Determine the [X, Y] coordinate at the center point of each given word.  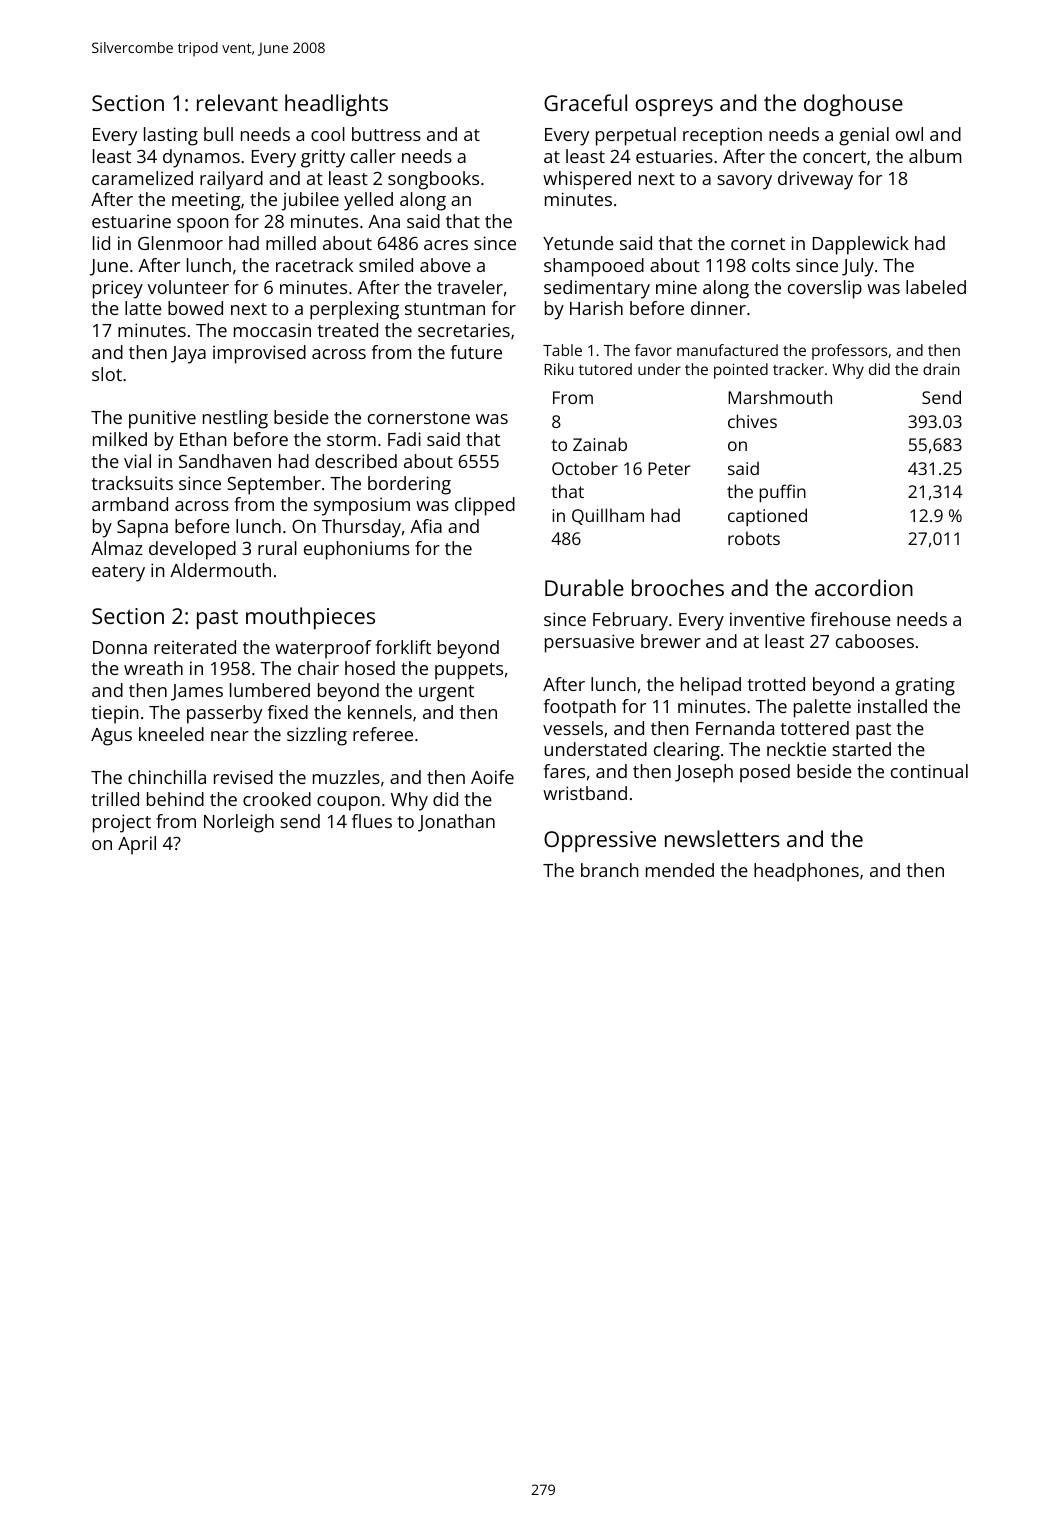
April [137, 845]
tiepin [115, 714]
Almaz [117, 548]
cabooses [875, 641]
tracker [798, 369]
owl [909, 134]
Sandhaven [225, 461]
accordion [864, 587]
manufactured [727, 350]
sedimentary [597, 289]
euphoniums [357, 550]
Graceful [585, 102]
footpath [580, 708]
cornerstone [419, 418]
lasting [171, 136]
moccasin [272, 330]
